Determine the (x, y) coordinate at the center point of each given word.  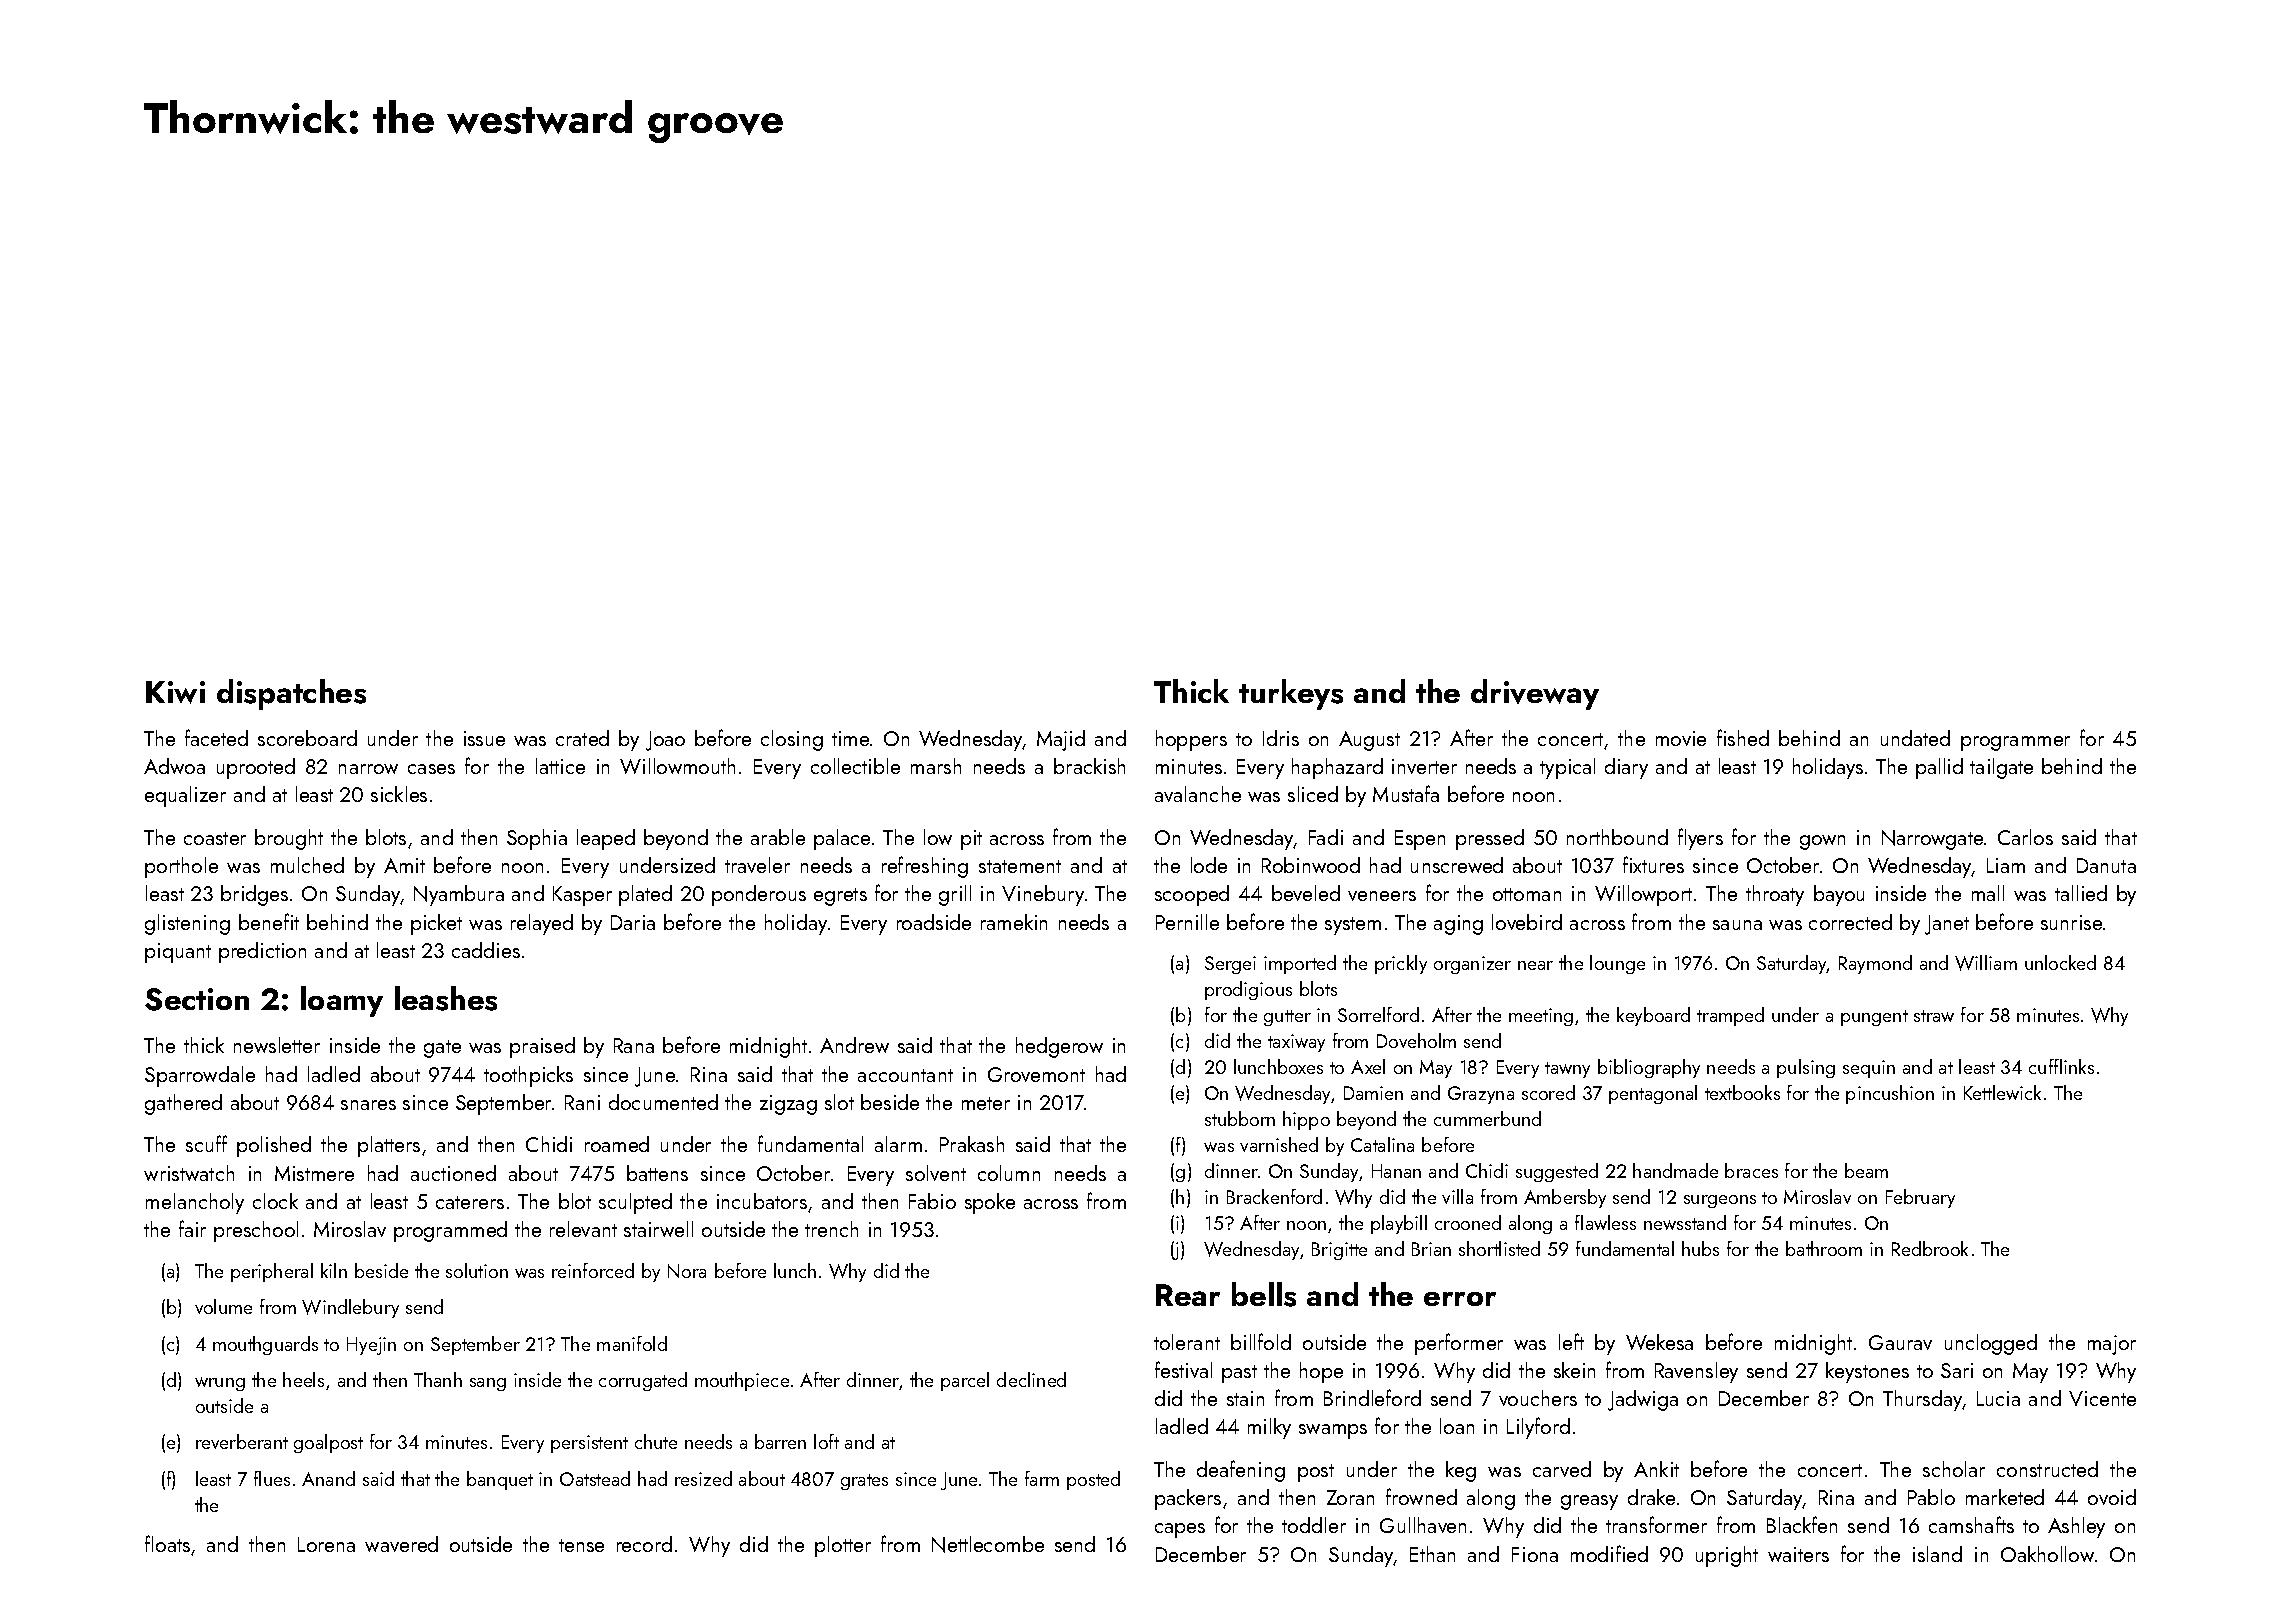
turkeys (1291, 694)
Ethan (1432, 1554)
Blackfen (1802, 1524)
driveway (1535, 694)
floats (167, 1543)
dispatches (291, 694)
